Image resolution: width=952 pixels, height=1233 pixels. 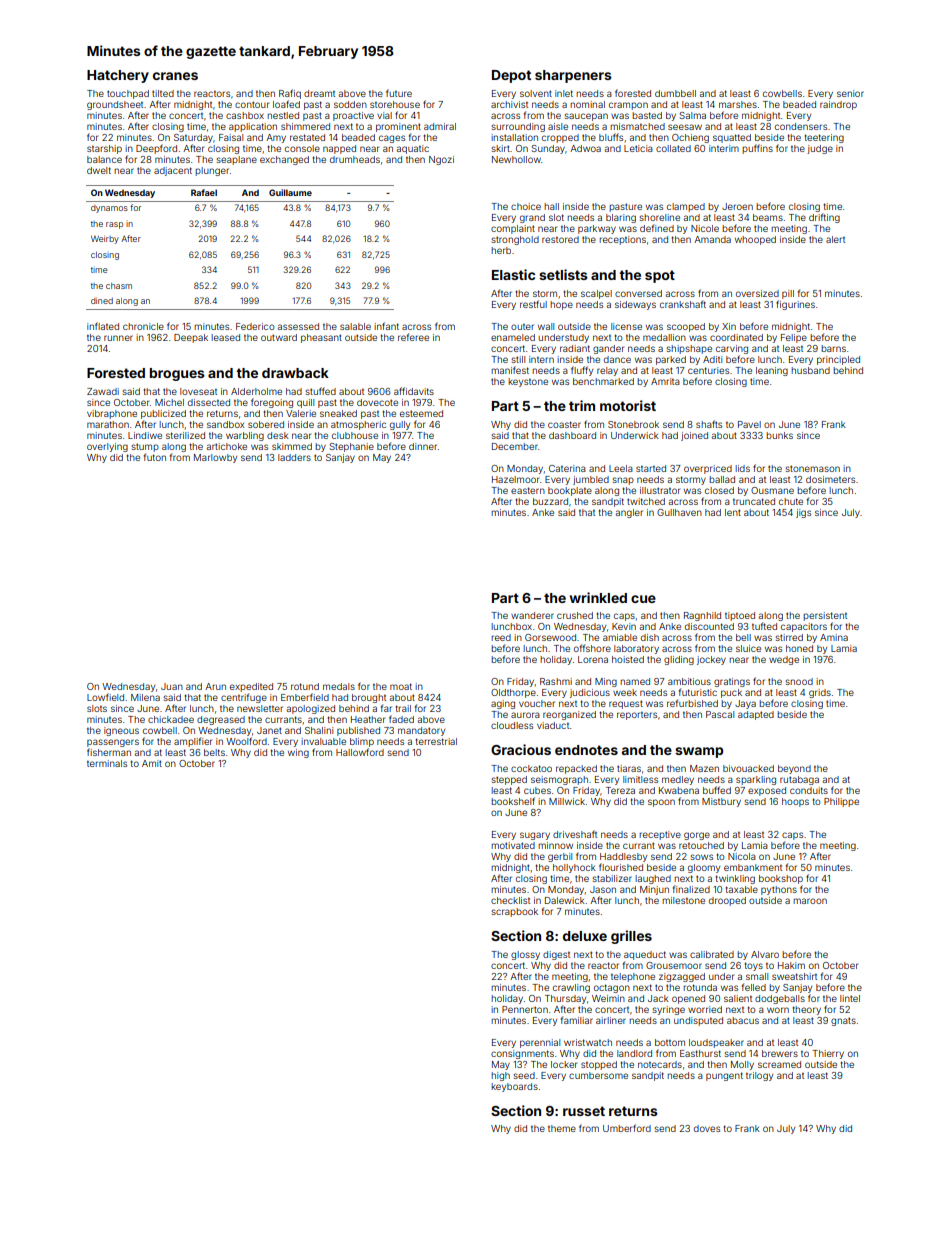 What do you see at coordinates (532, 615) in the screenshot?
I see `wanderer` at bounding box center [532, 615].
